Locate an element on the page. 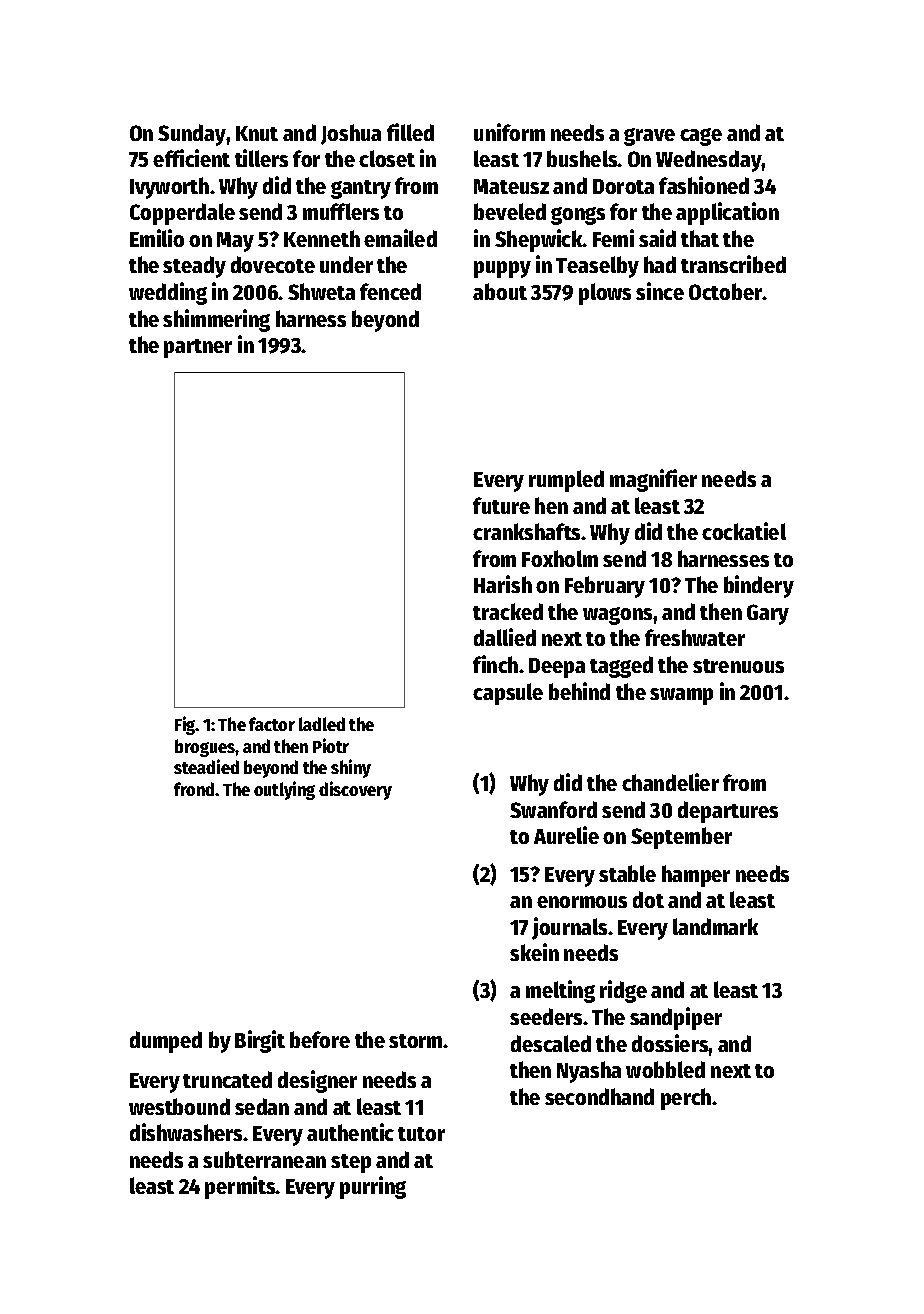  Kenneth is located at coordinates (322, 238).
